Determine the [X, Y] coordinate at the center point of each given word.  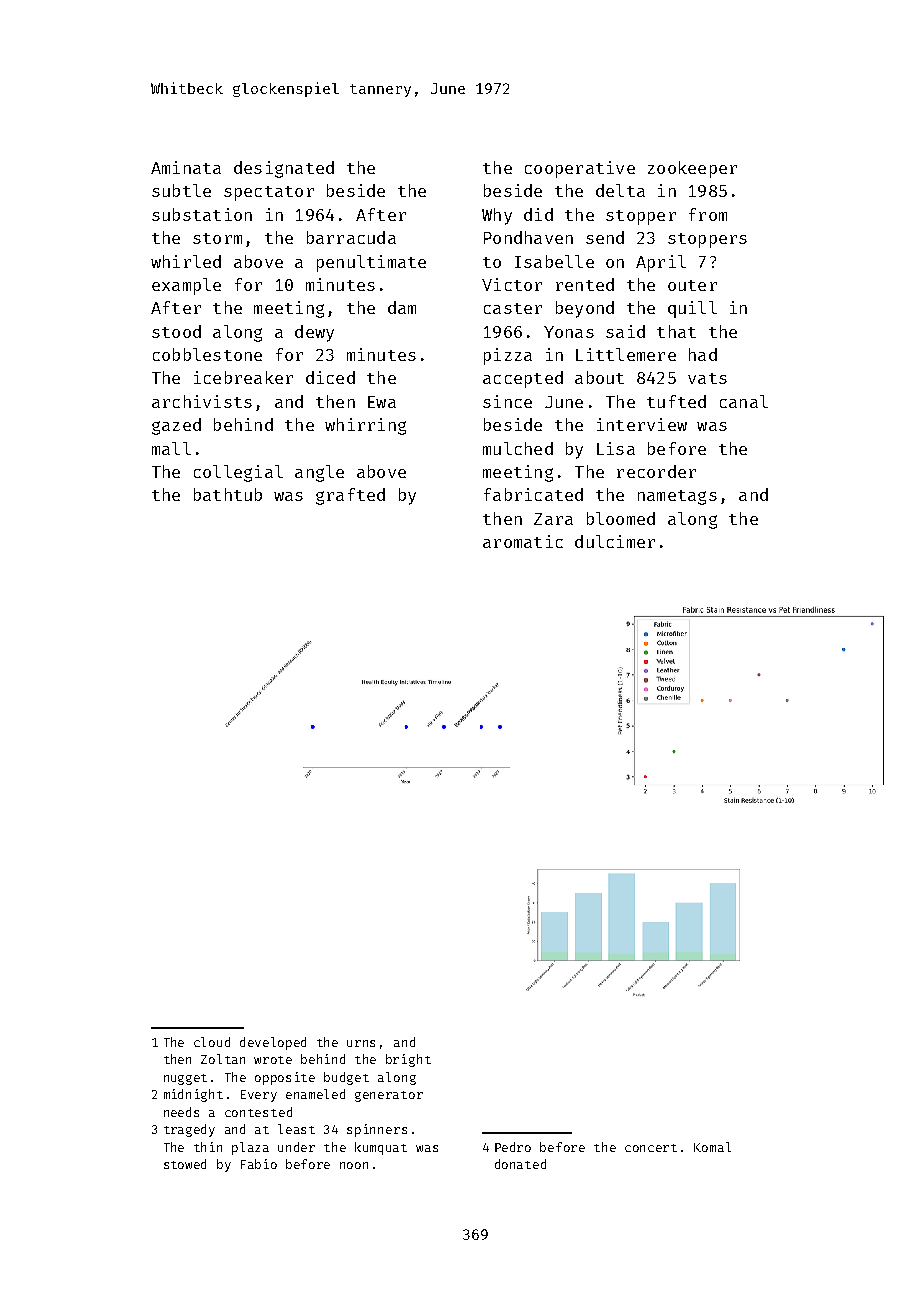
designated [284, 169]
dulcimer [615, 541]
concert [651, 1148]
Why [497, 216]
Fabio [259, 1164]
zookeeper [692, 169]
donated [520, 1164]
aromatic [523, 541]
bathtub [228, 494]
